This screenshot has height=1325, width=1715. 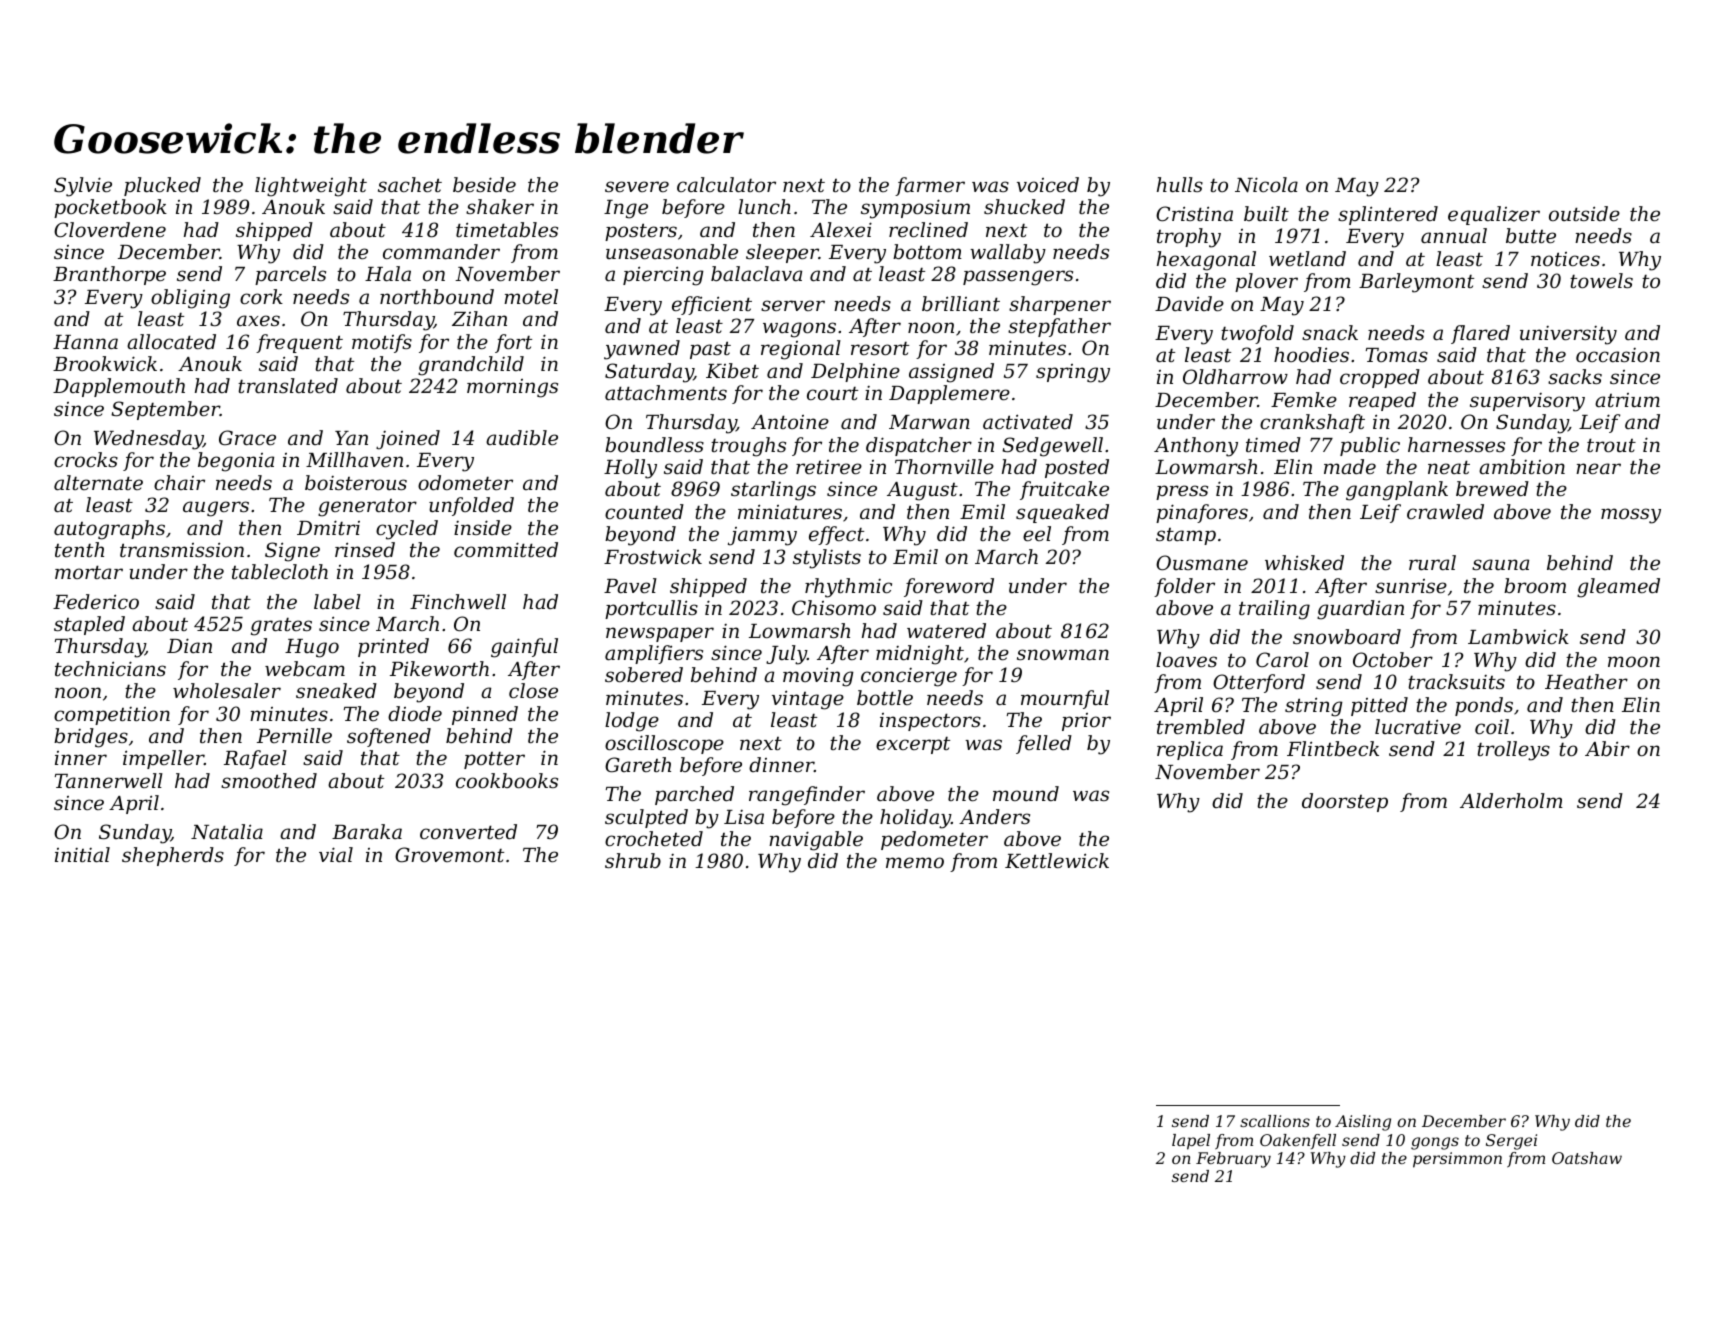 I want to click on translated, so click(x=288, y=385).
